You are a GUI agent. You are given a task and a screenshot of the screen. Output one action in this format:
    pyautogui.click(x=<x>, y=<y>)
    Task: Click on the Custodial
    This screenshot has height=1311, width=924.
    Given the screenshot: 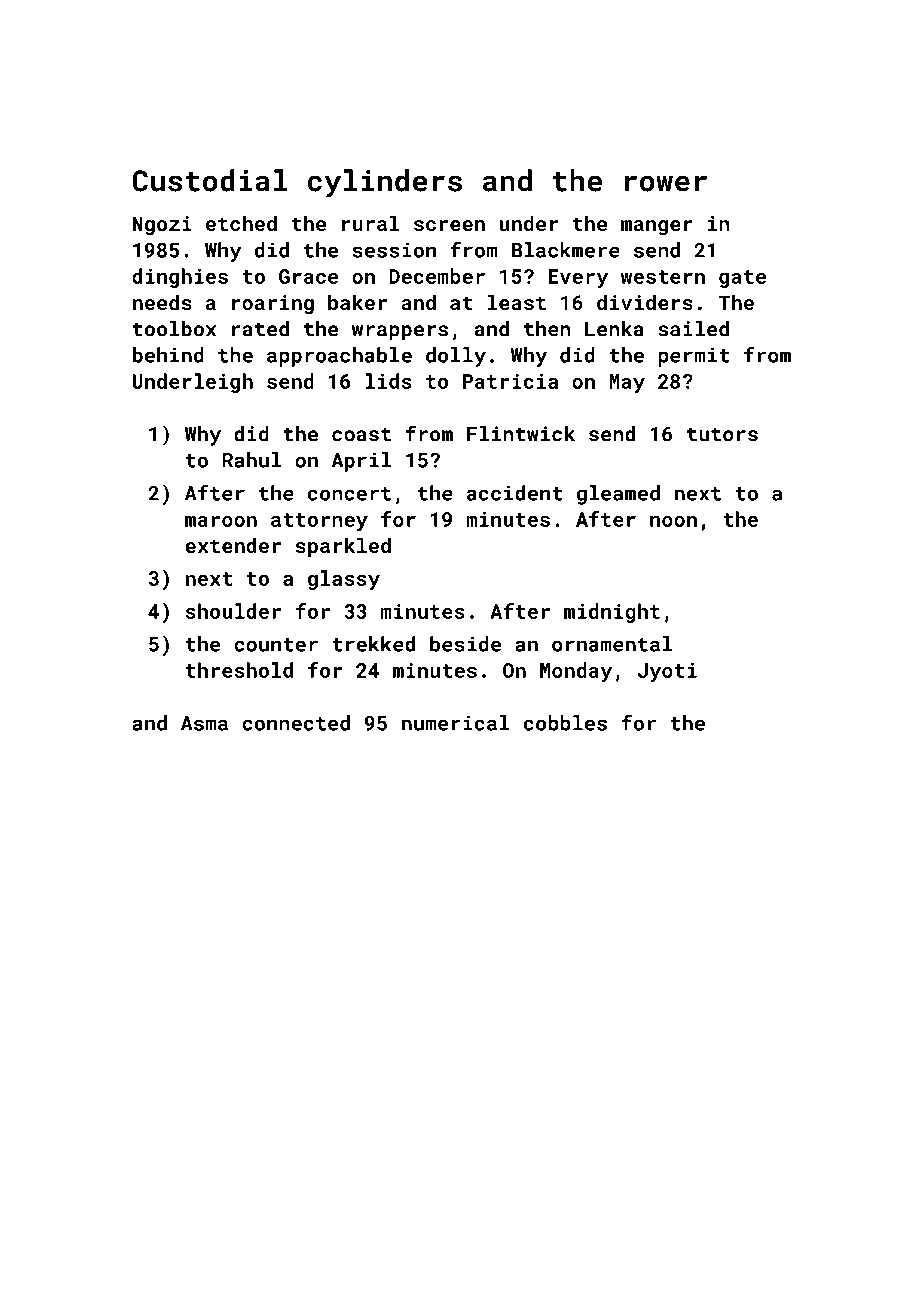 What is the action you would take?
    pyautogui.click(x=210, y=180)
